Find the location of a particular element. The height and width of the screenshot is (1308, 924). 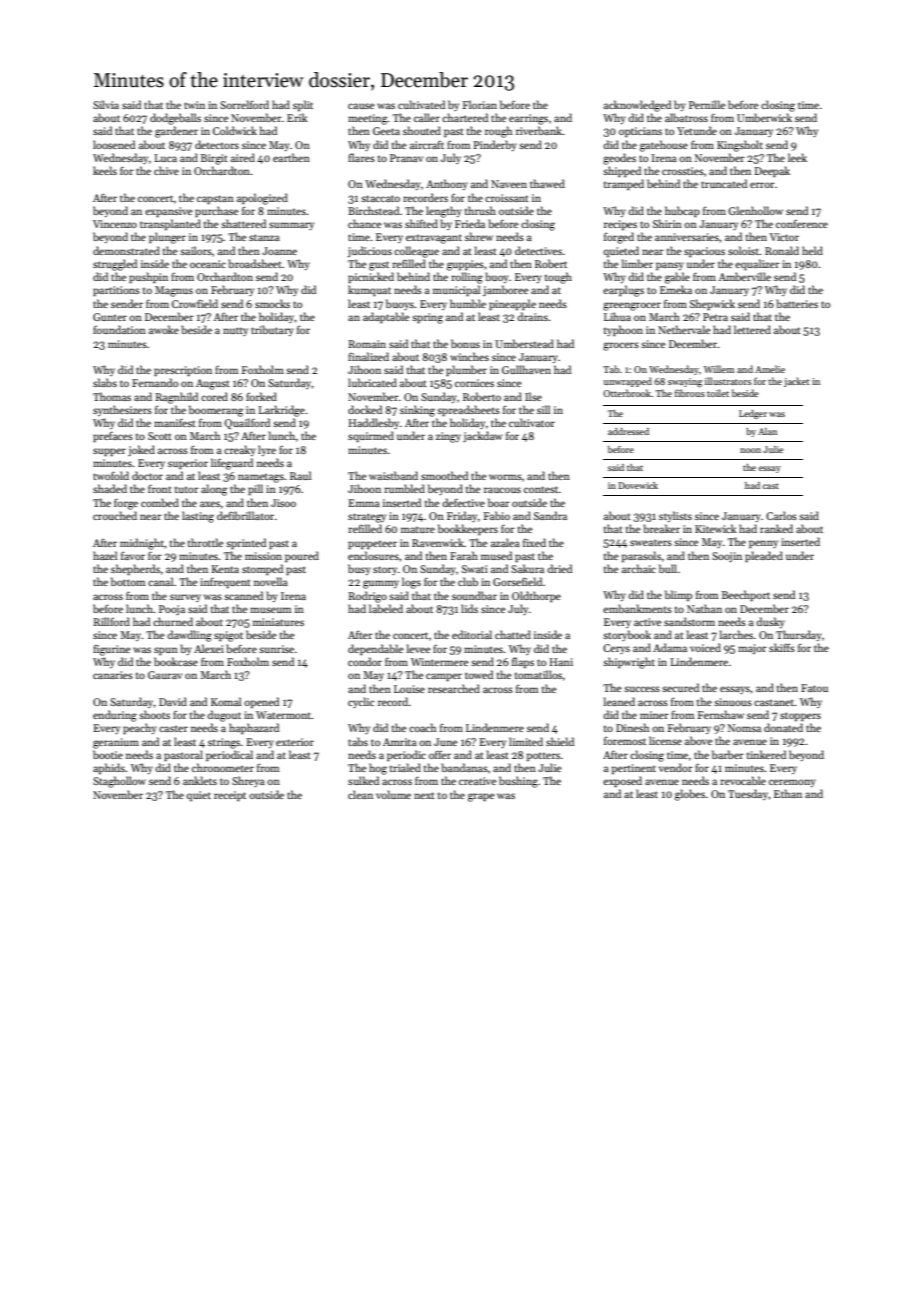

Cerys is located at coordinates (616, 649).
